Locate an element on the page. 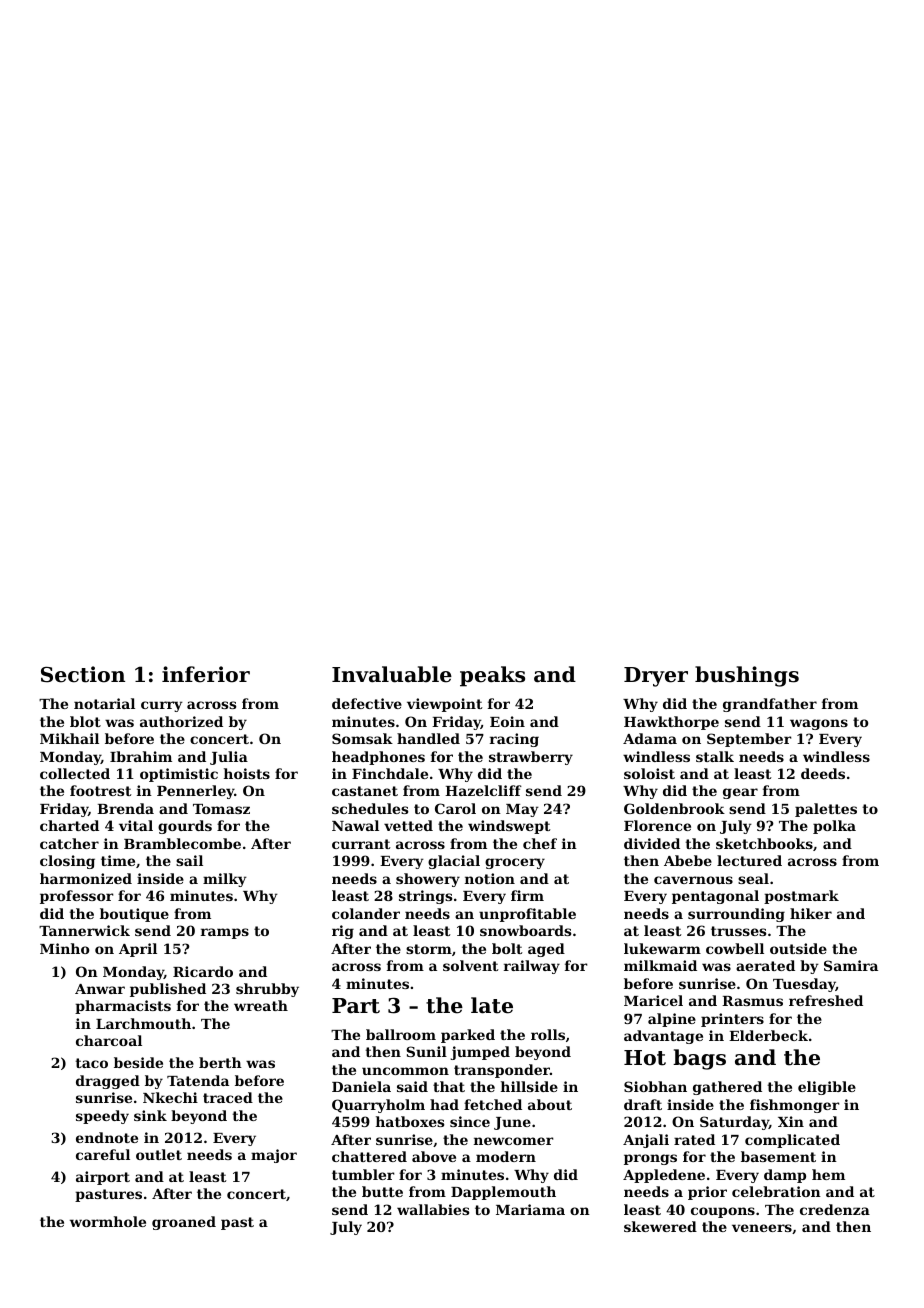  Siobhan is located at coordinates (655, 1086).
